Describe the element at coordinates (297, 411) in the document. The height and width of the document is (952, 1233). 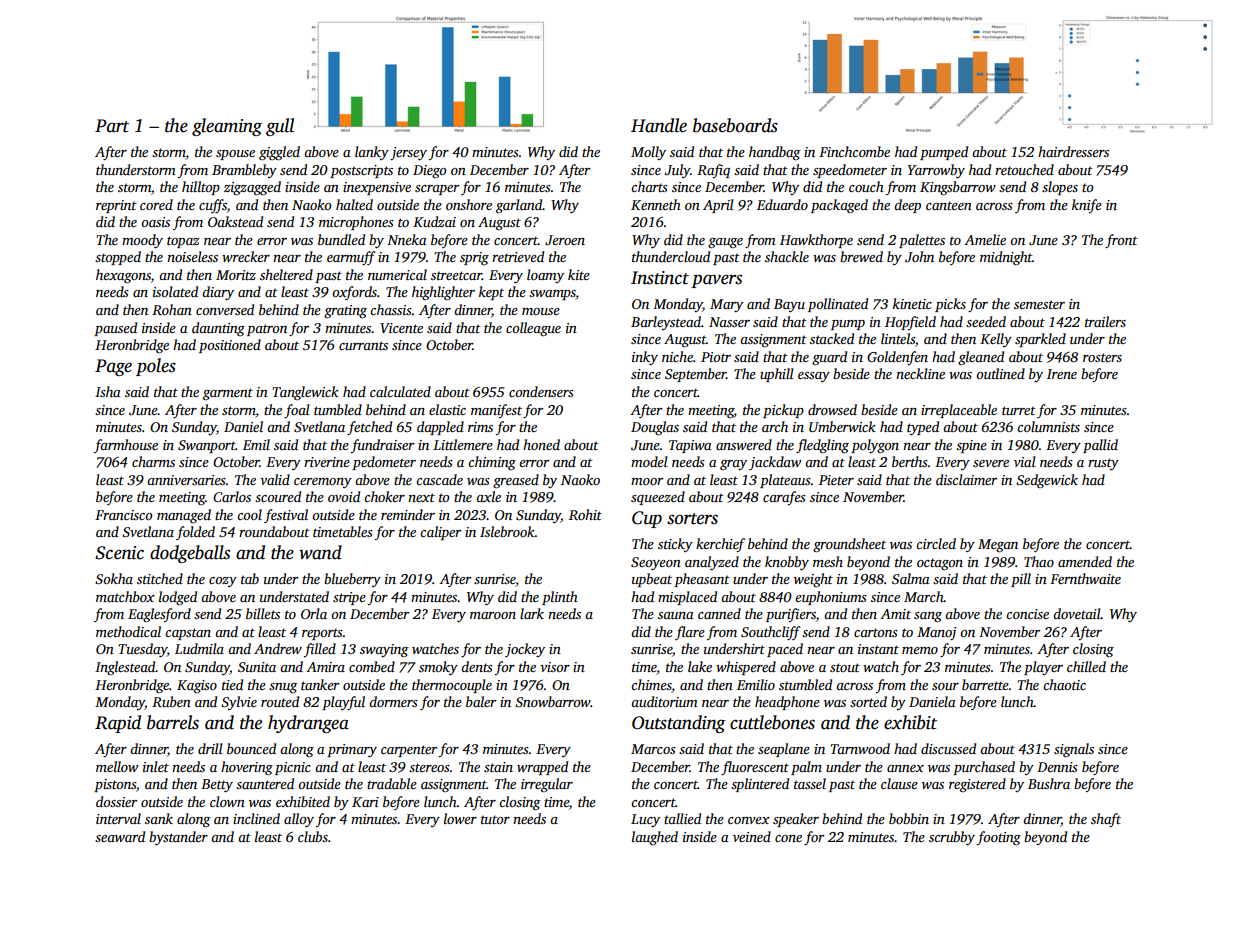
I see `foal` at that location.
